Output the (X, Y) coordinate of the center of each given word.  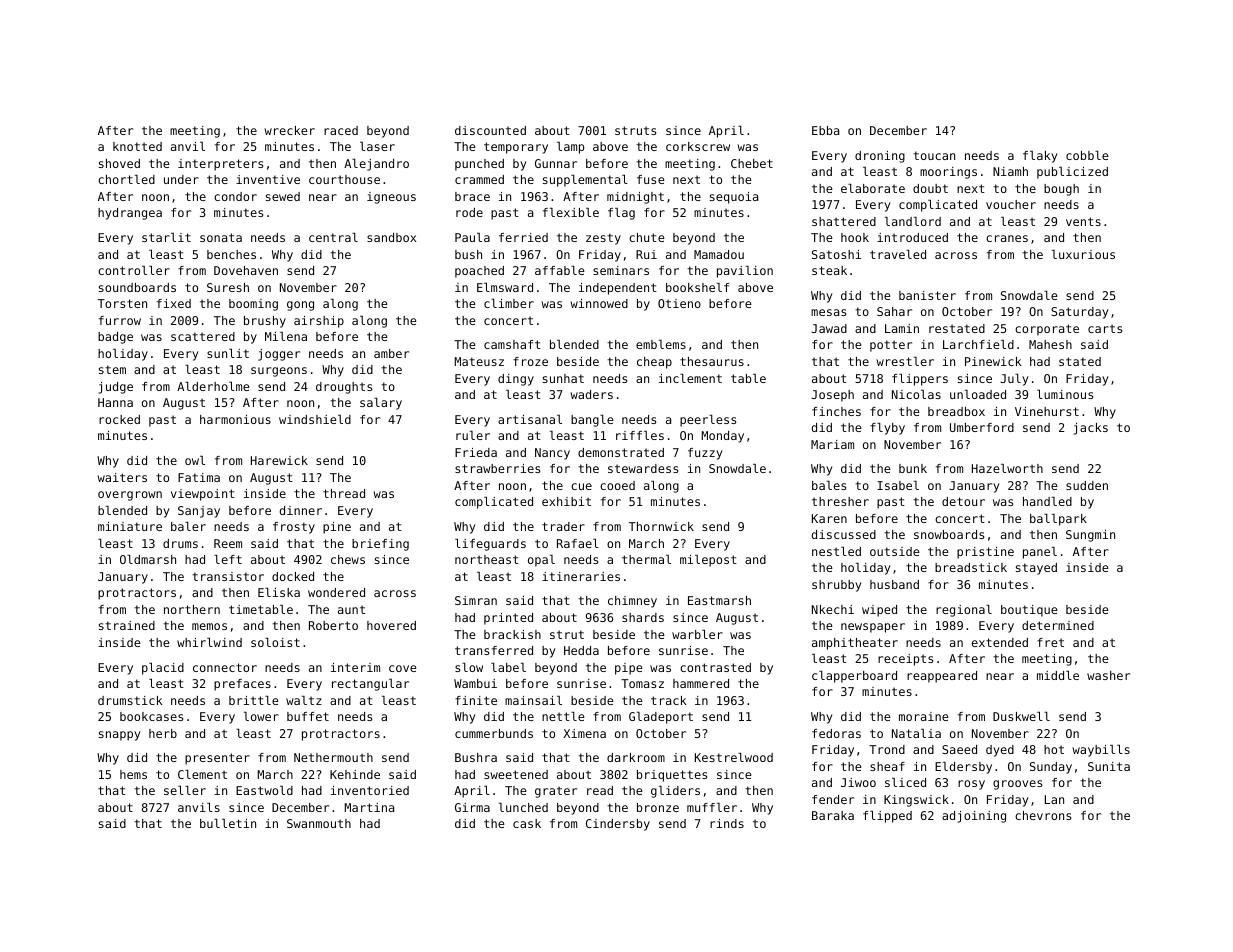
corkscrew (698, 146)
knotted (137, 146)
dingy (516, 380)
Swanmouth (319, 823)
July (1014, 380)
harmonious (235, 419)
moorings (948, 173)
